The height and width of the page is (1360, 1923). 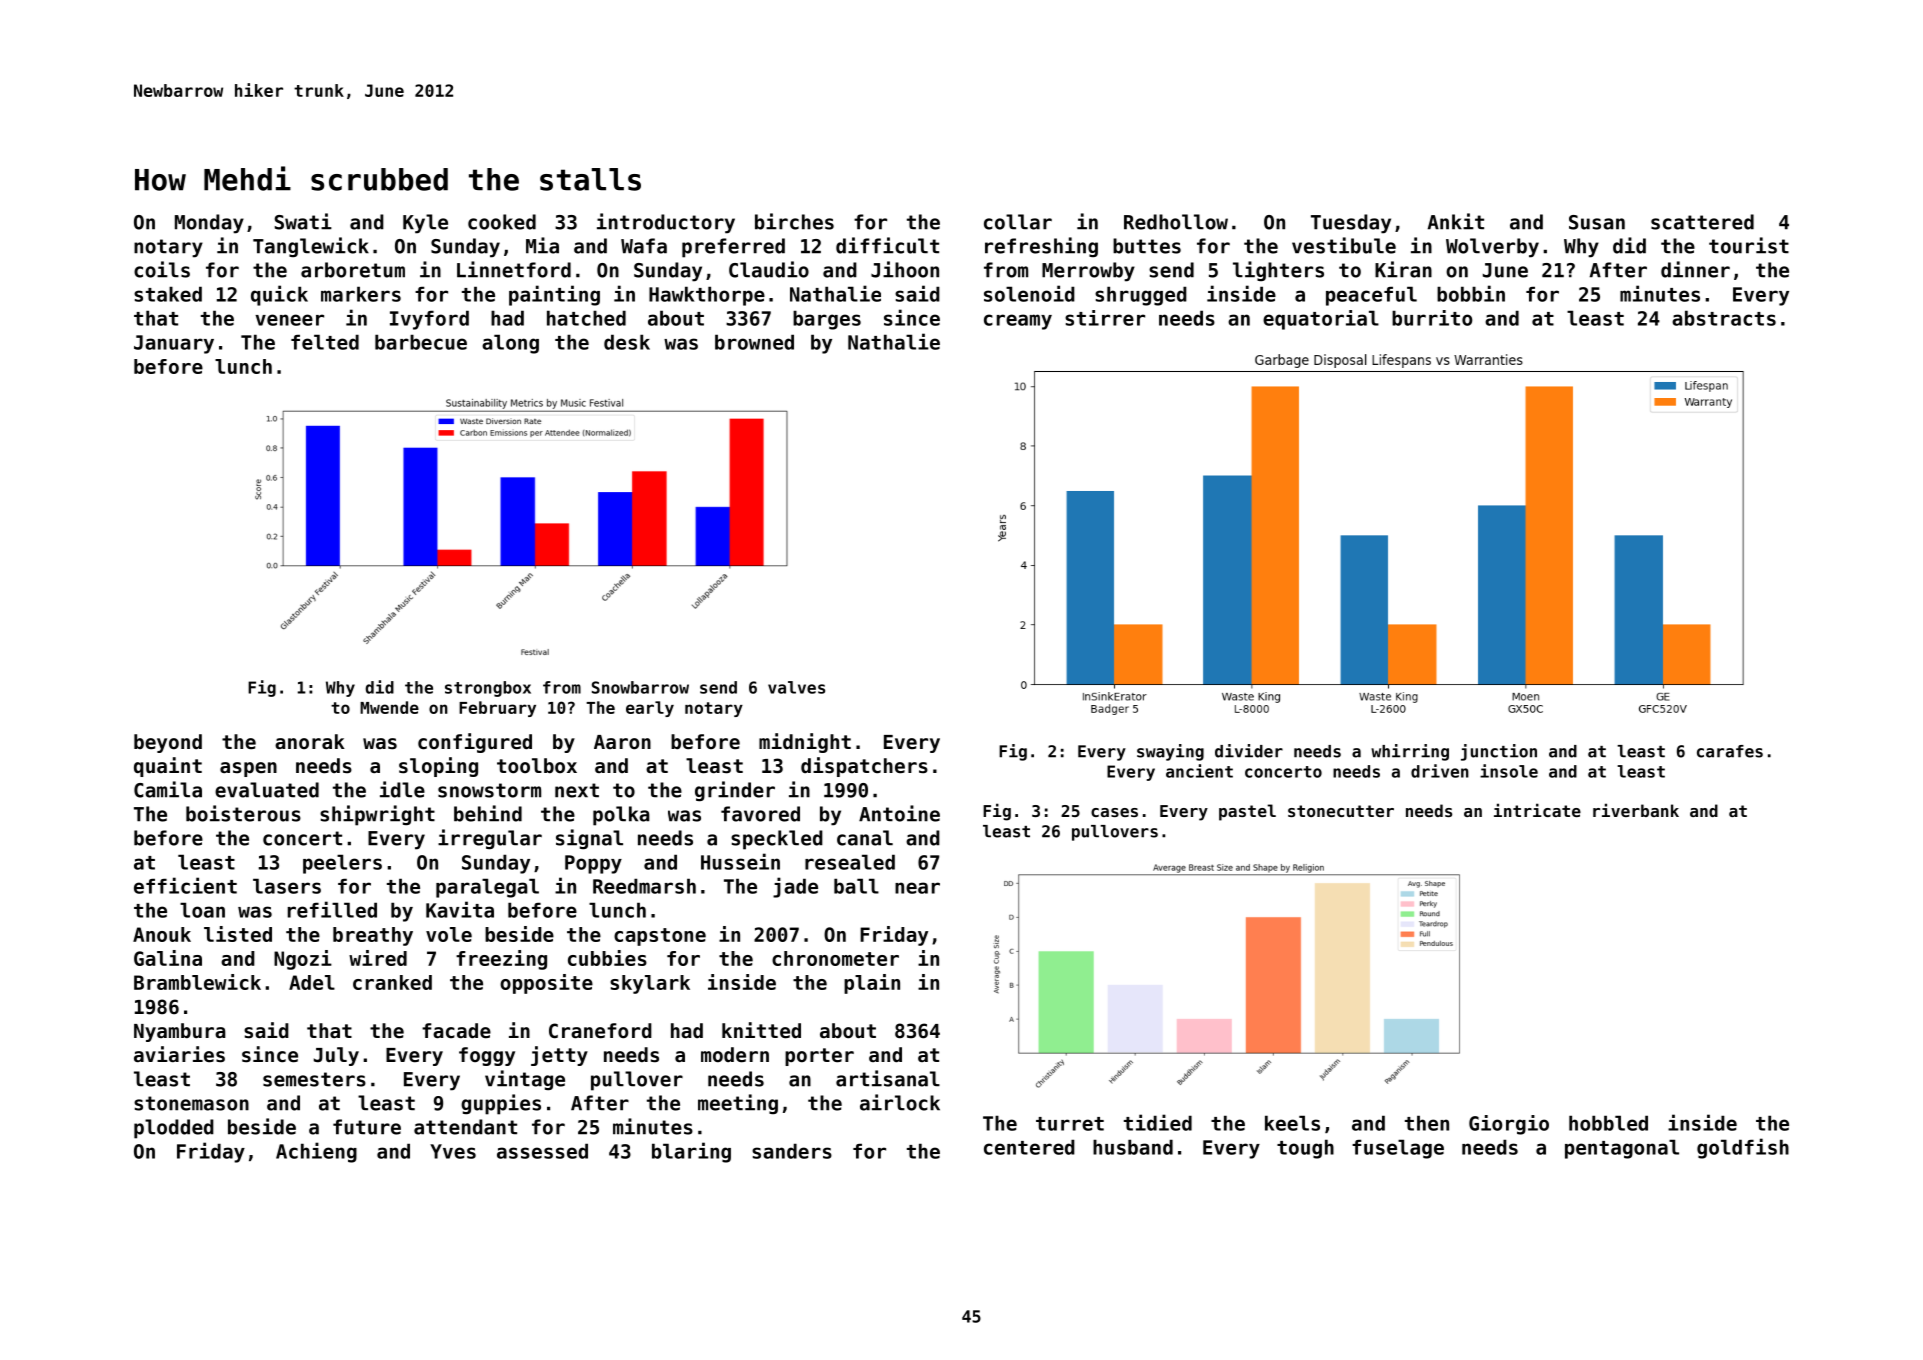 What do you see at coordinates (1321, 320) in the page?
I see `equatorial` at bounding box center [1321, 320].
